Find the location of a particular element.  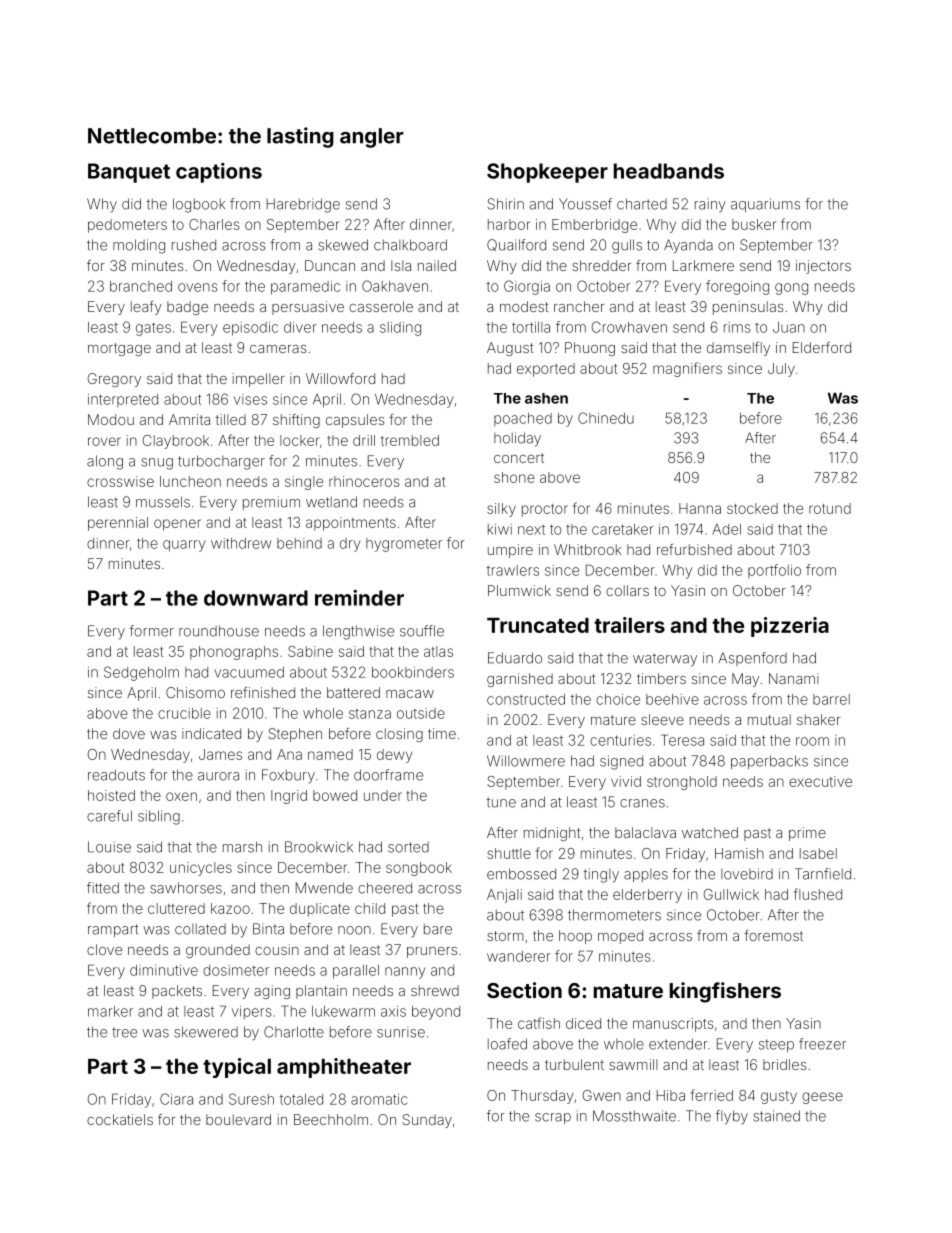

Plumwick is located at coordinates (519, 590).
